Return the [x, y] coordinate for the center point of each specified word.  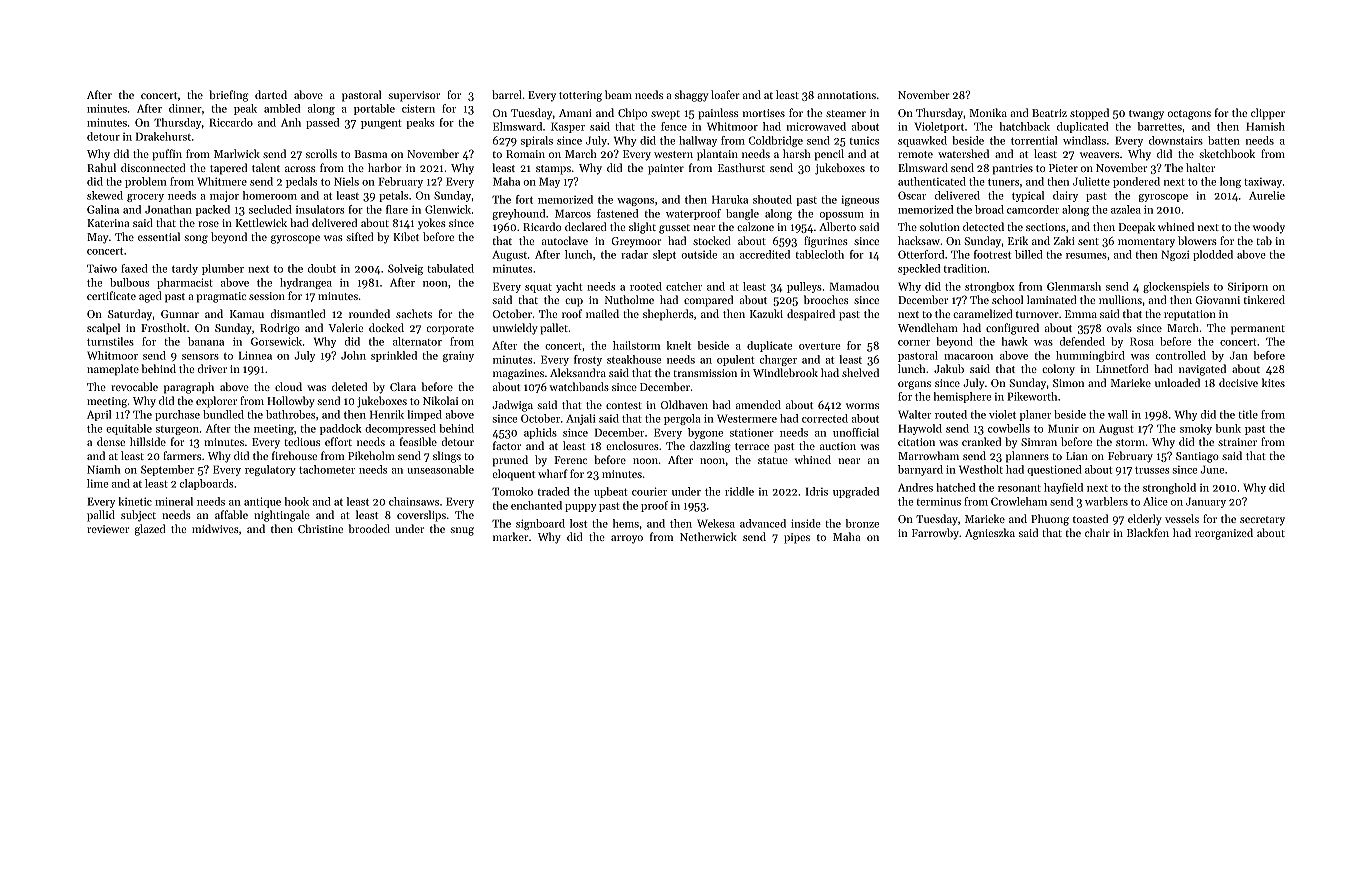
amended [758, 404]
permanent [1258, 330]
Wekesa [716, 523]
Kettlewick [261, 222]
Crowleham [1019, 501]
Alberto [837, 226]
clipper [1268, 114]
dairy [1065, 196]
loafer [725, 94]
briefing [228, 96]
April [99, 415]
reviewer [108, 529]
